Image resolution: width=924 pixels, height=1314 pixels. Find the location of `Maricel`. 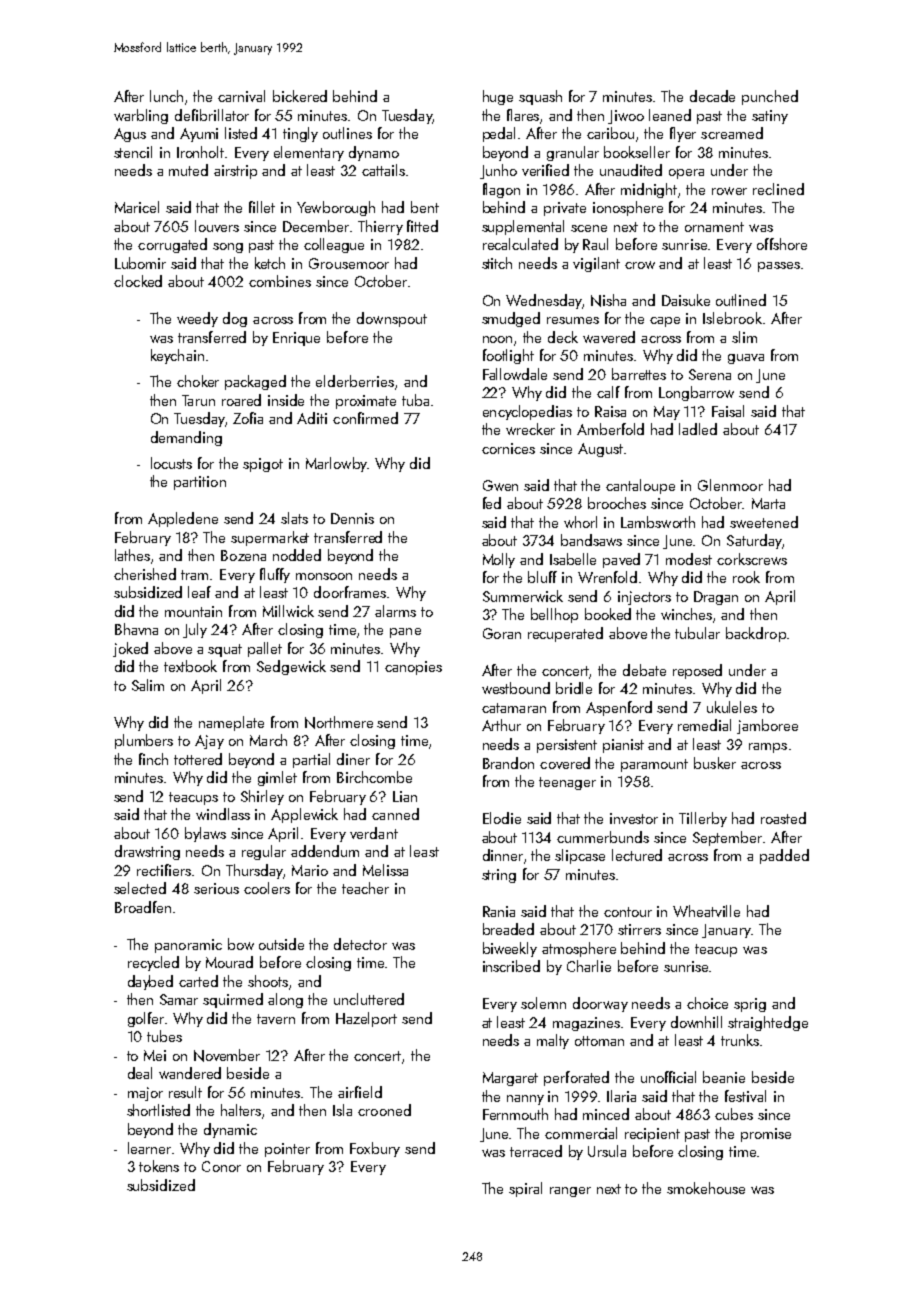

Maricel is located at coordinates (137, 207).
